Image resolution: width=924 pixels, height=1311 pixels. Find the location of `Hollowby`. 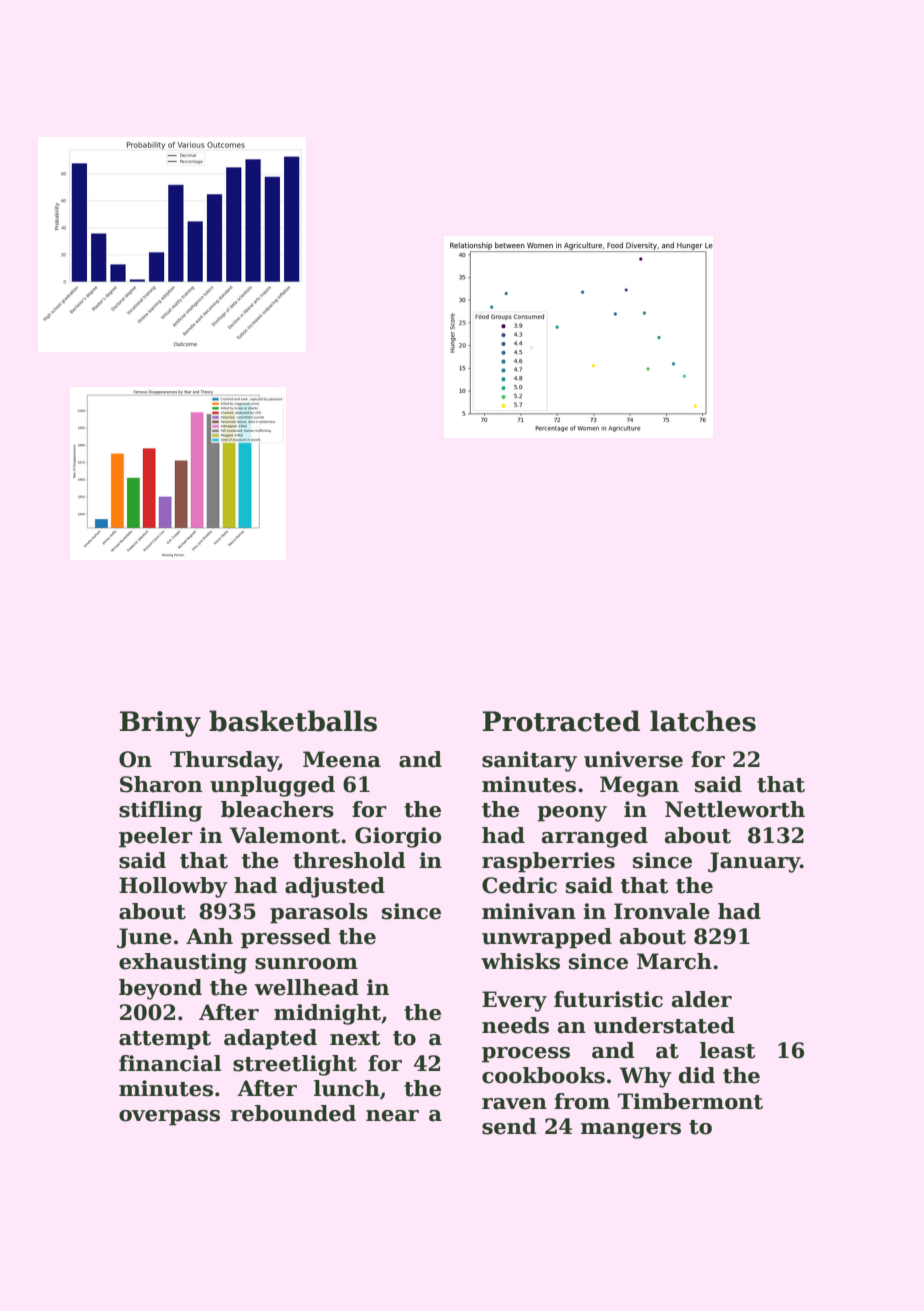

Hollowby is located at coordinates (173, 887).
